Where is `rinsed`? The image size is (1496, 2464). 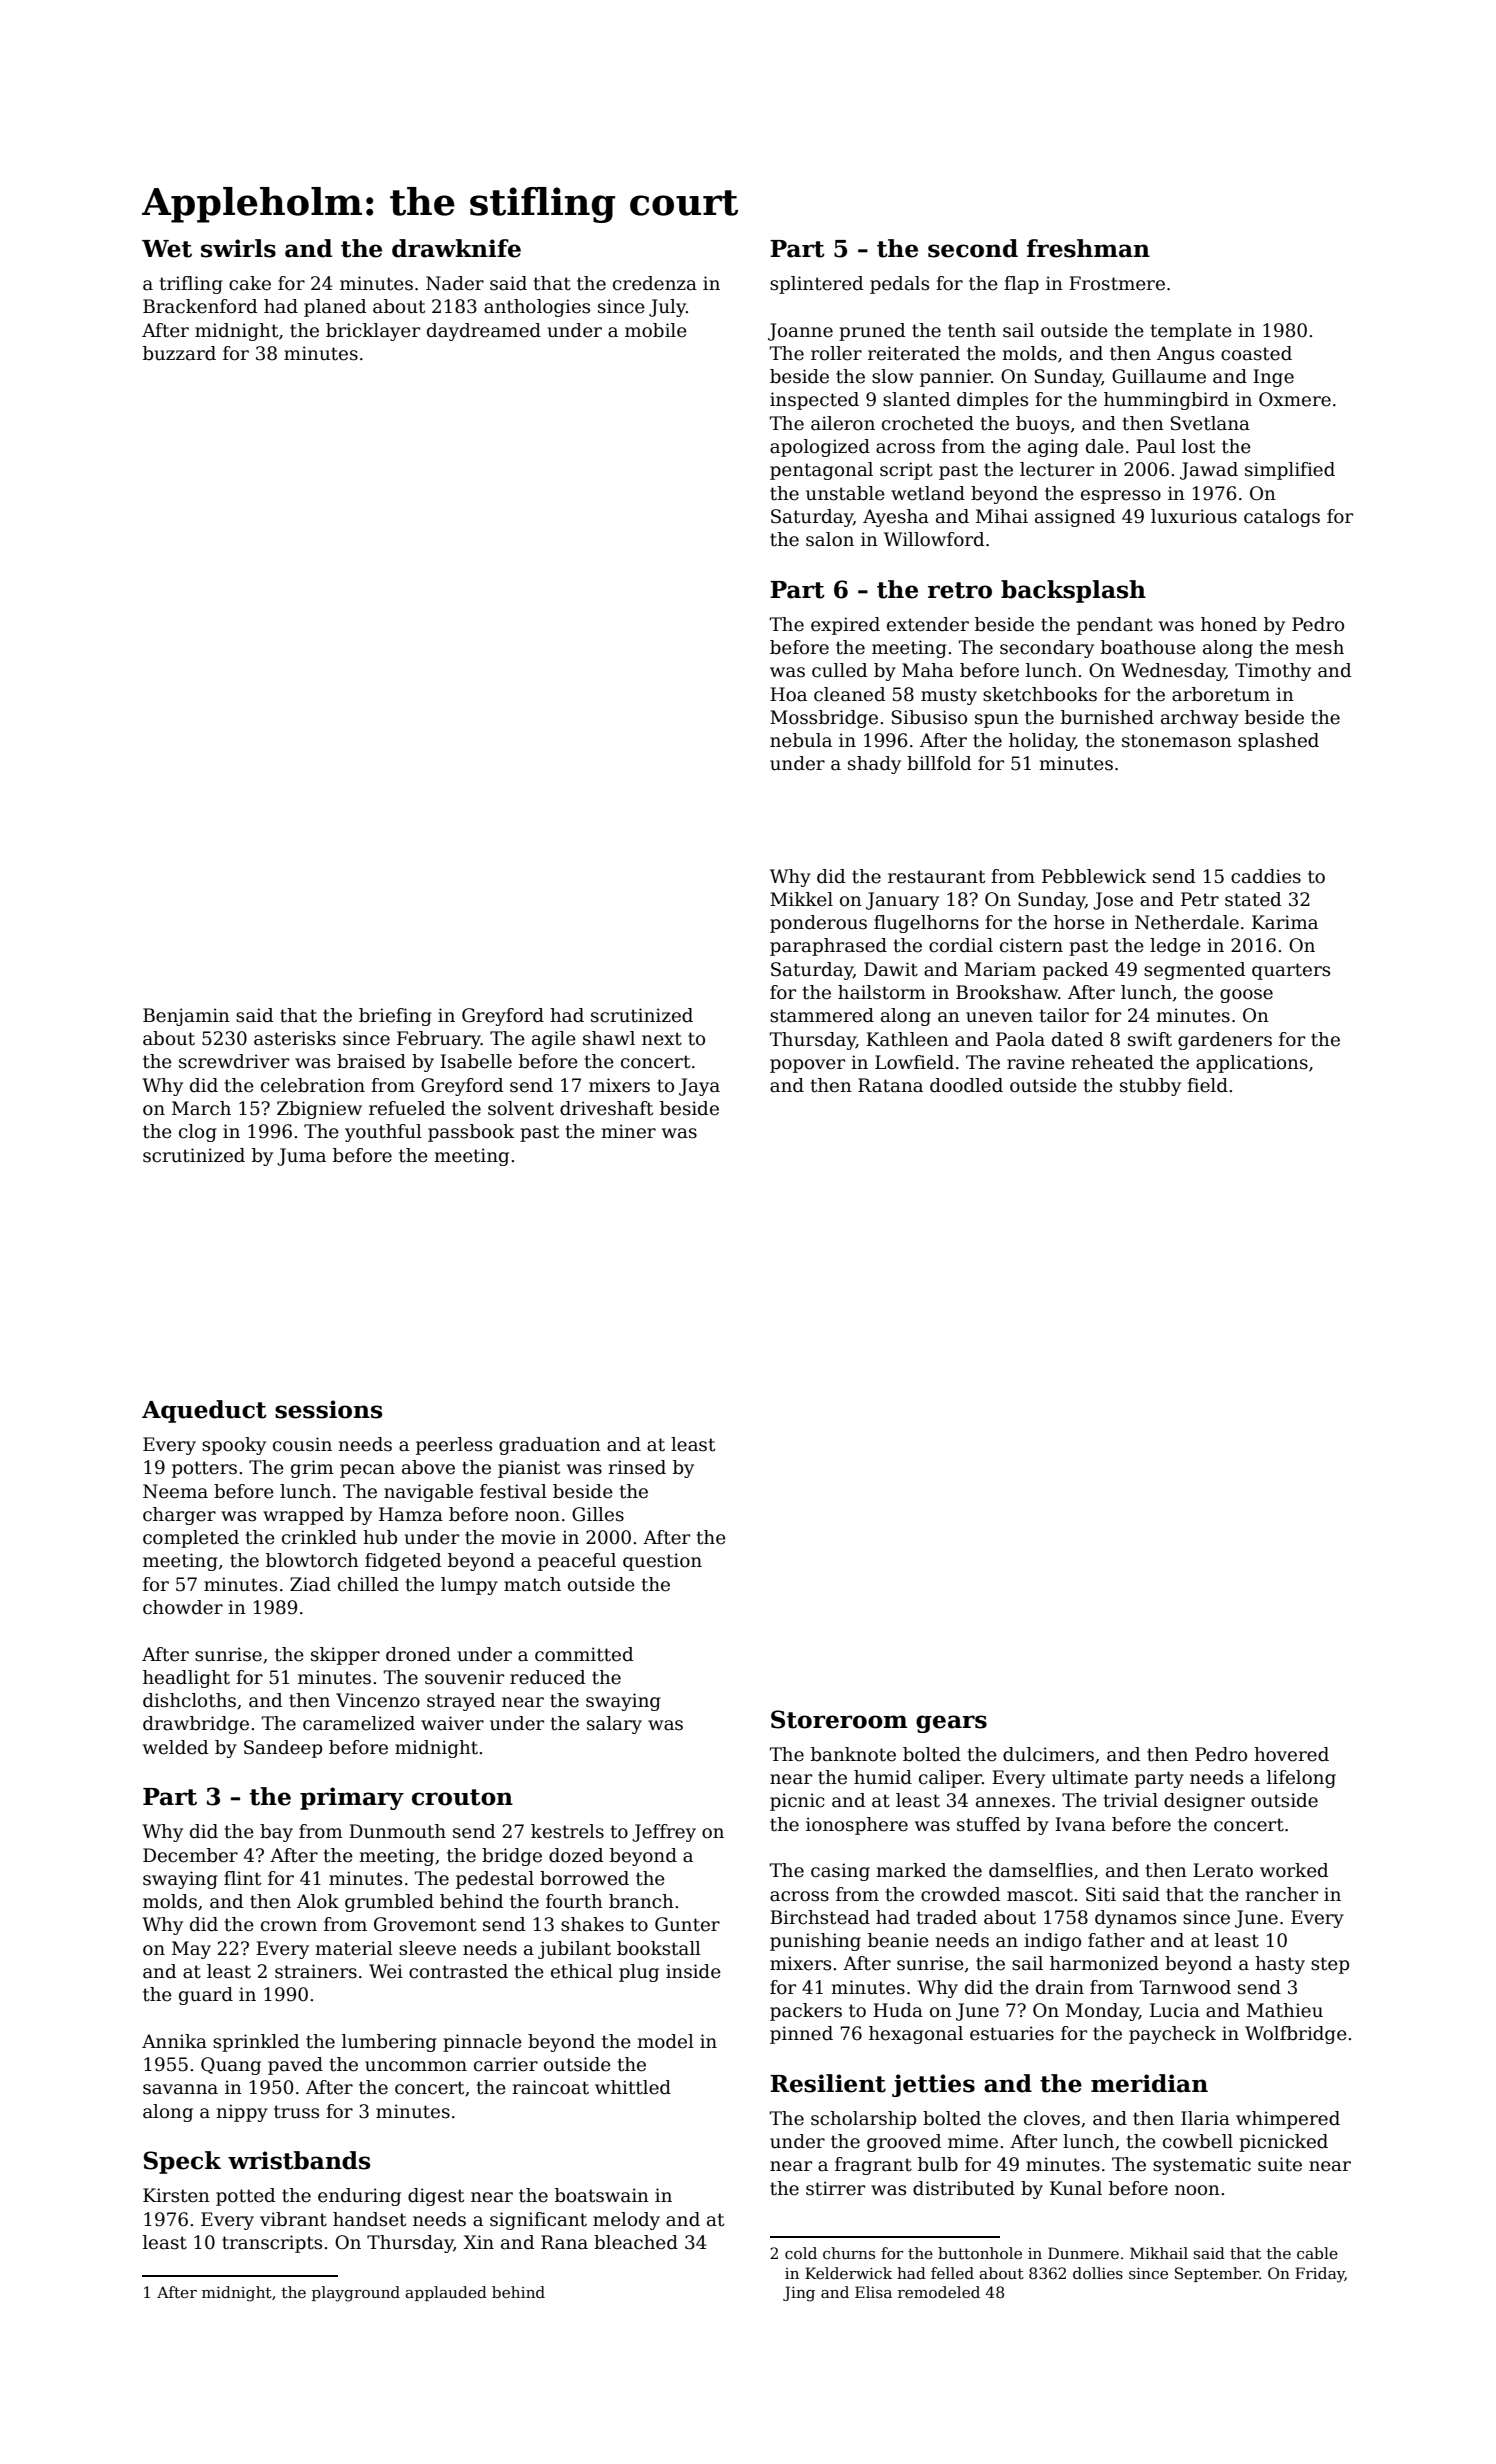
rinsed is located at coordinates (637, 1467).
